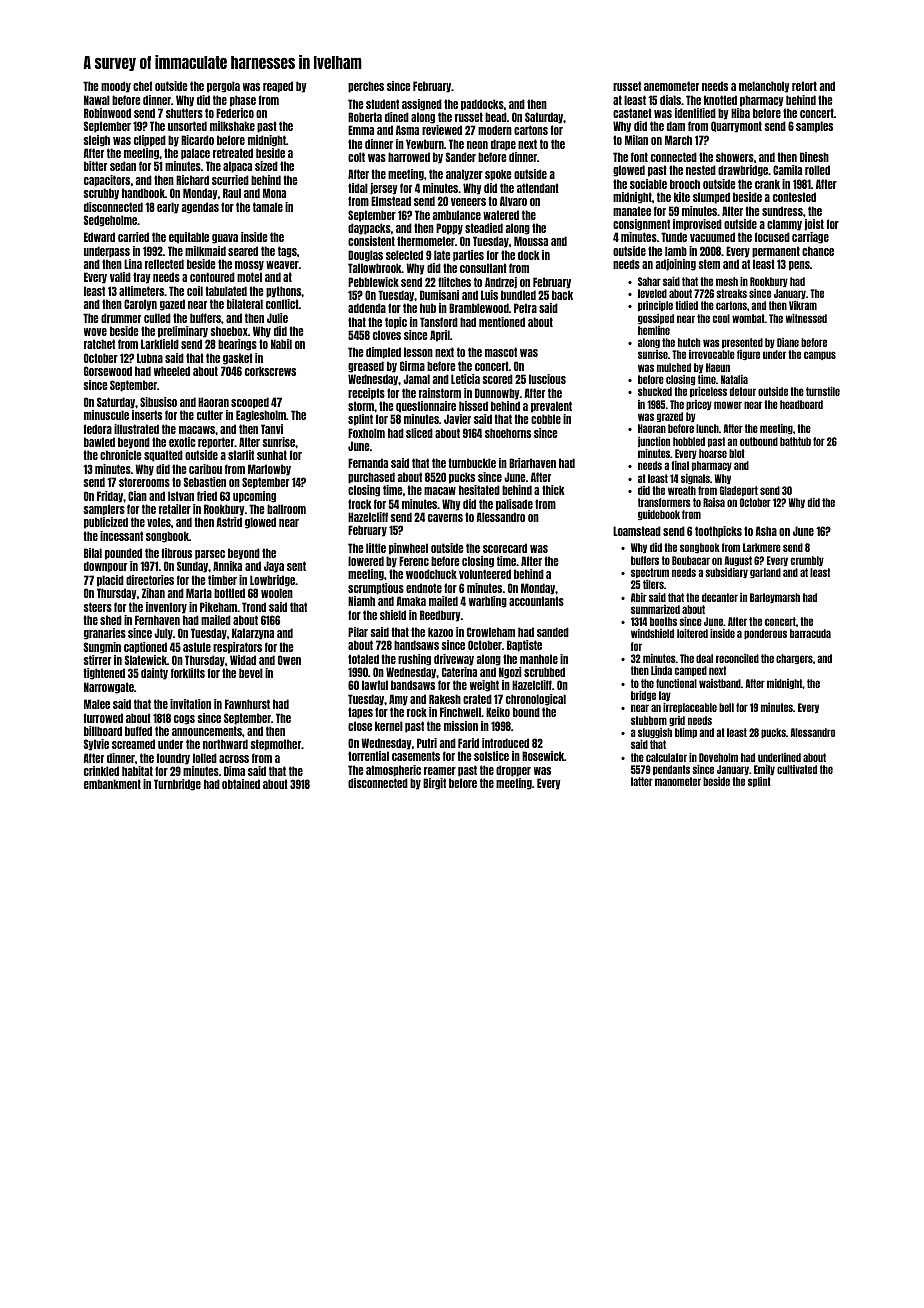  Describe the element at coordinates (735, 157) in the screenshot. I see `showers` at that location.
